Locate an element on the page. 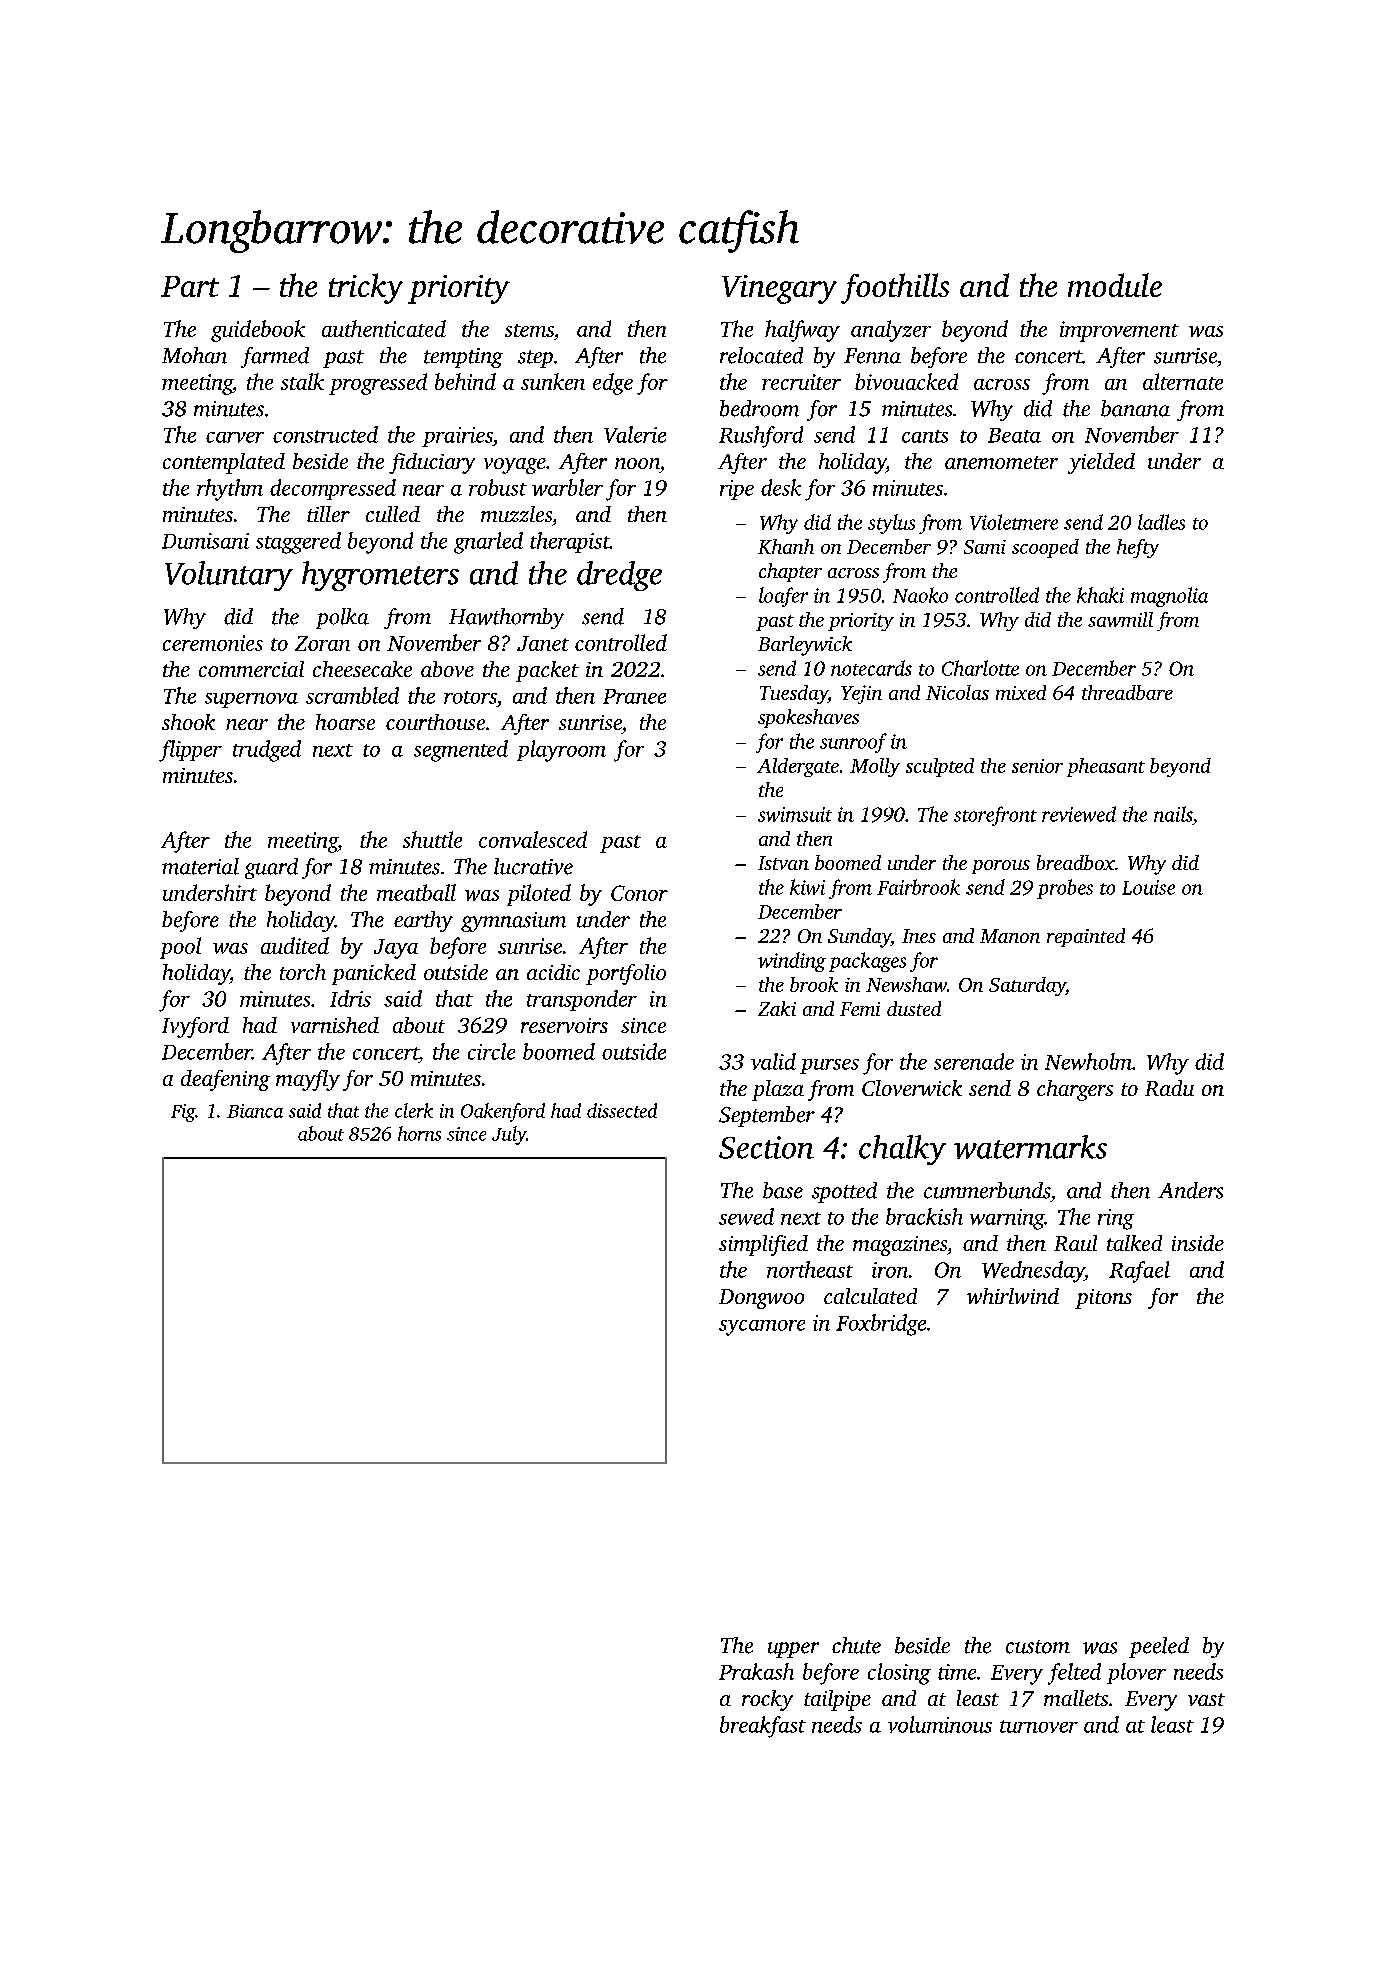 This page has width=1386, height=1969. stems is located at coordinates (529, 330).
